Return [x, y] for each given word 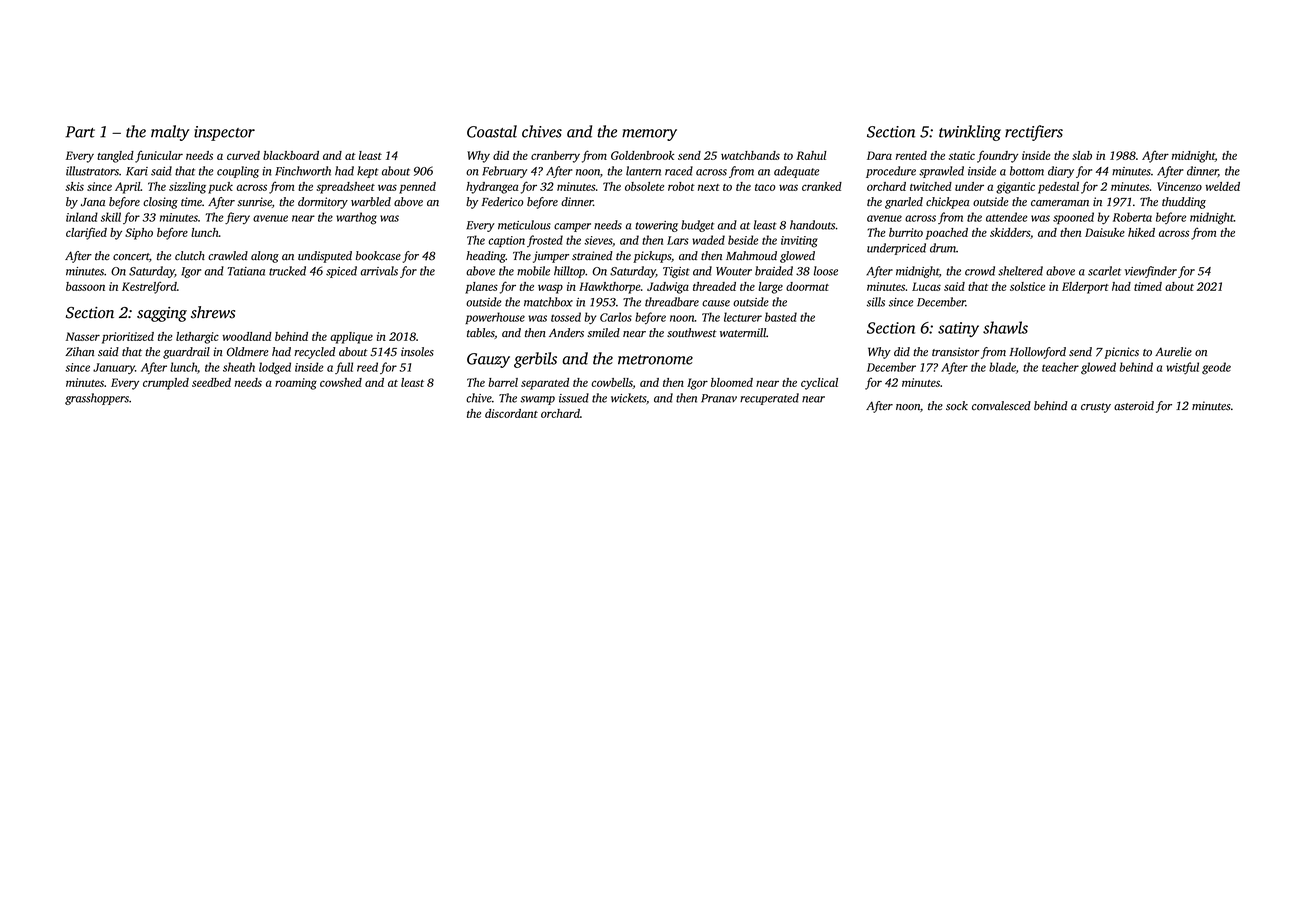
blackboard [291, 155]
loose [826, 271]
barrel [503, 382]
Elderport [1085, 288]
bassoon [85, 286]
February [504, 172]
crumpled [166, 384]
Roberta [1132, 217]
